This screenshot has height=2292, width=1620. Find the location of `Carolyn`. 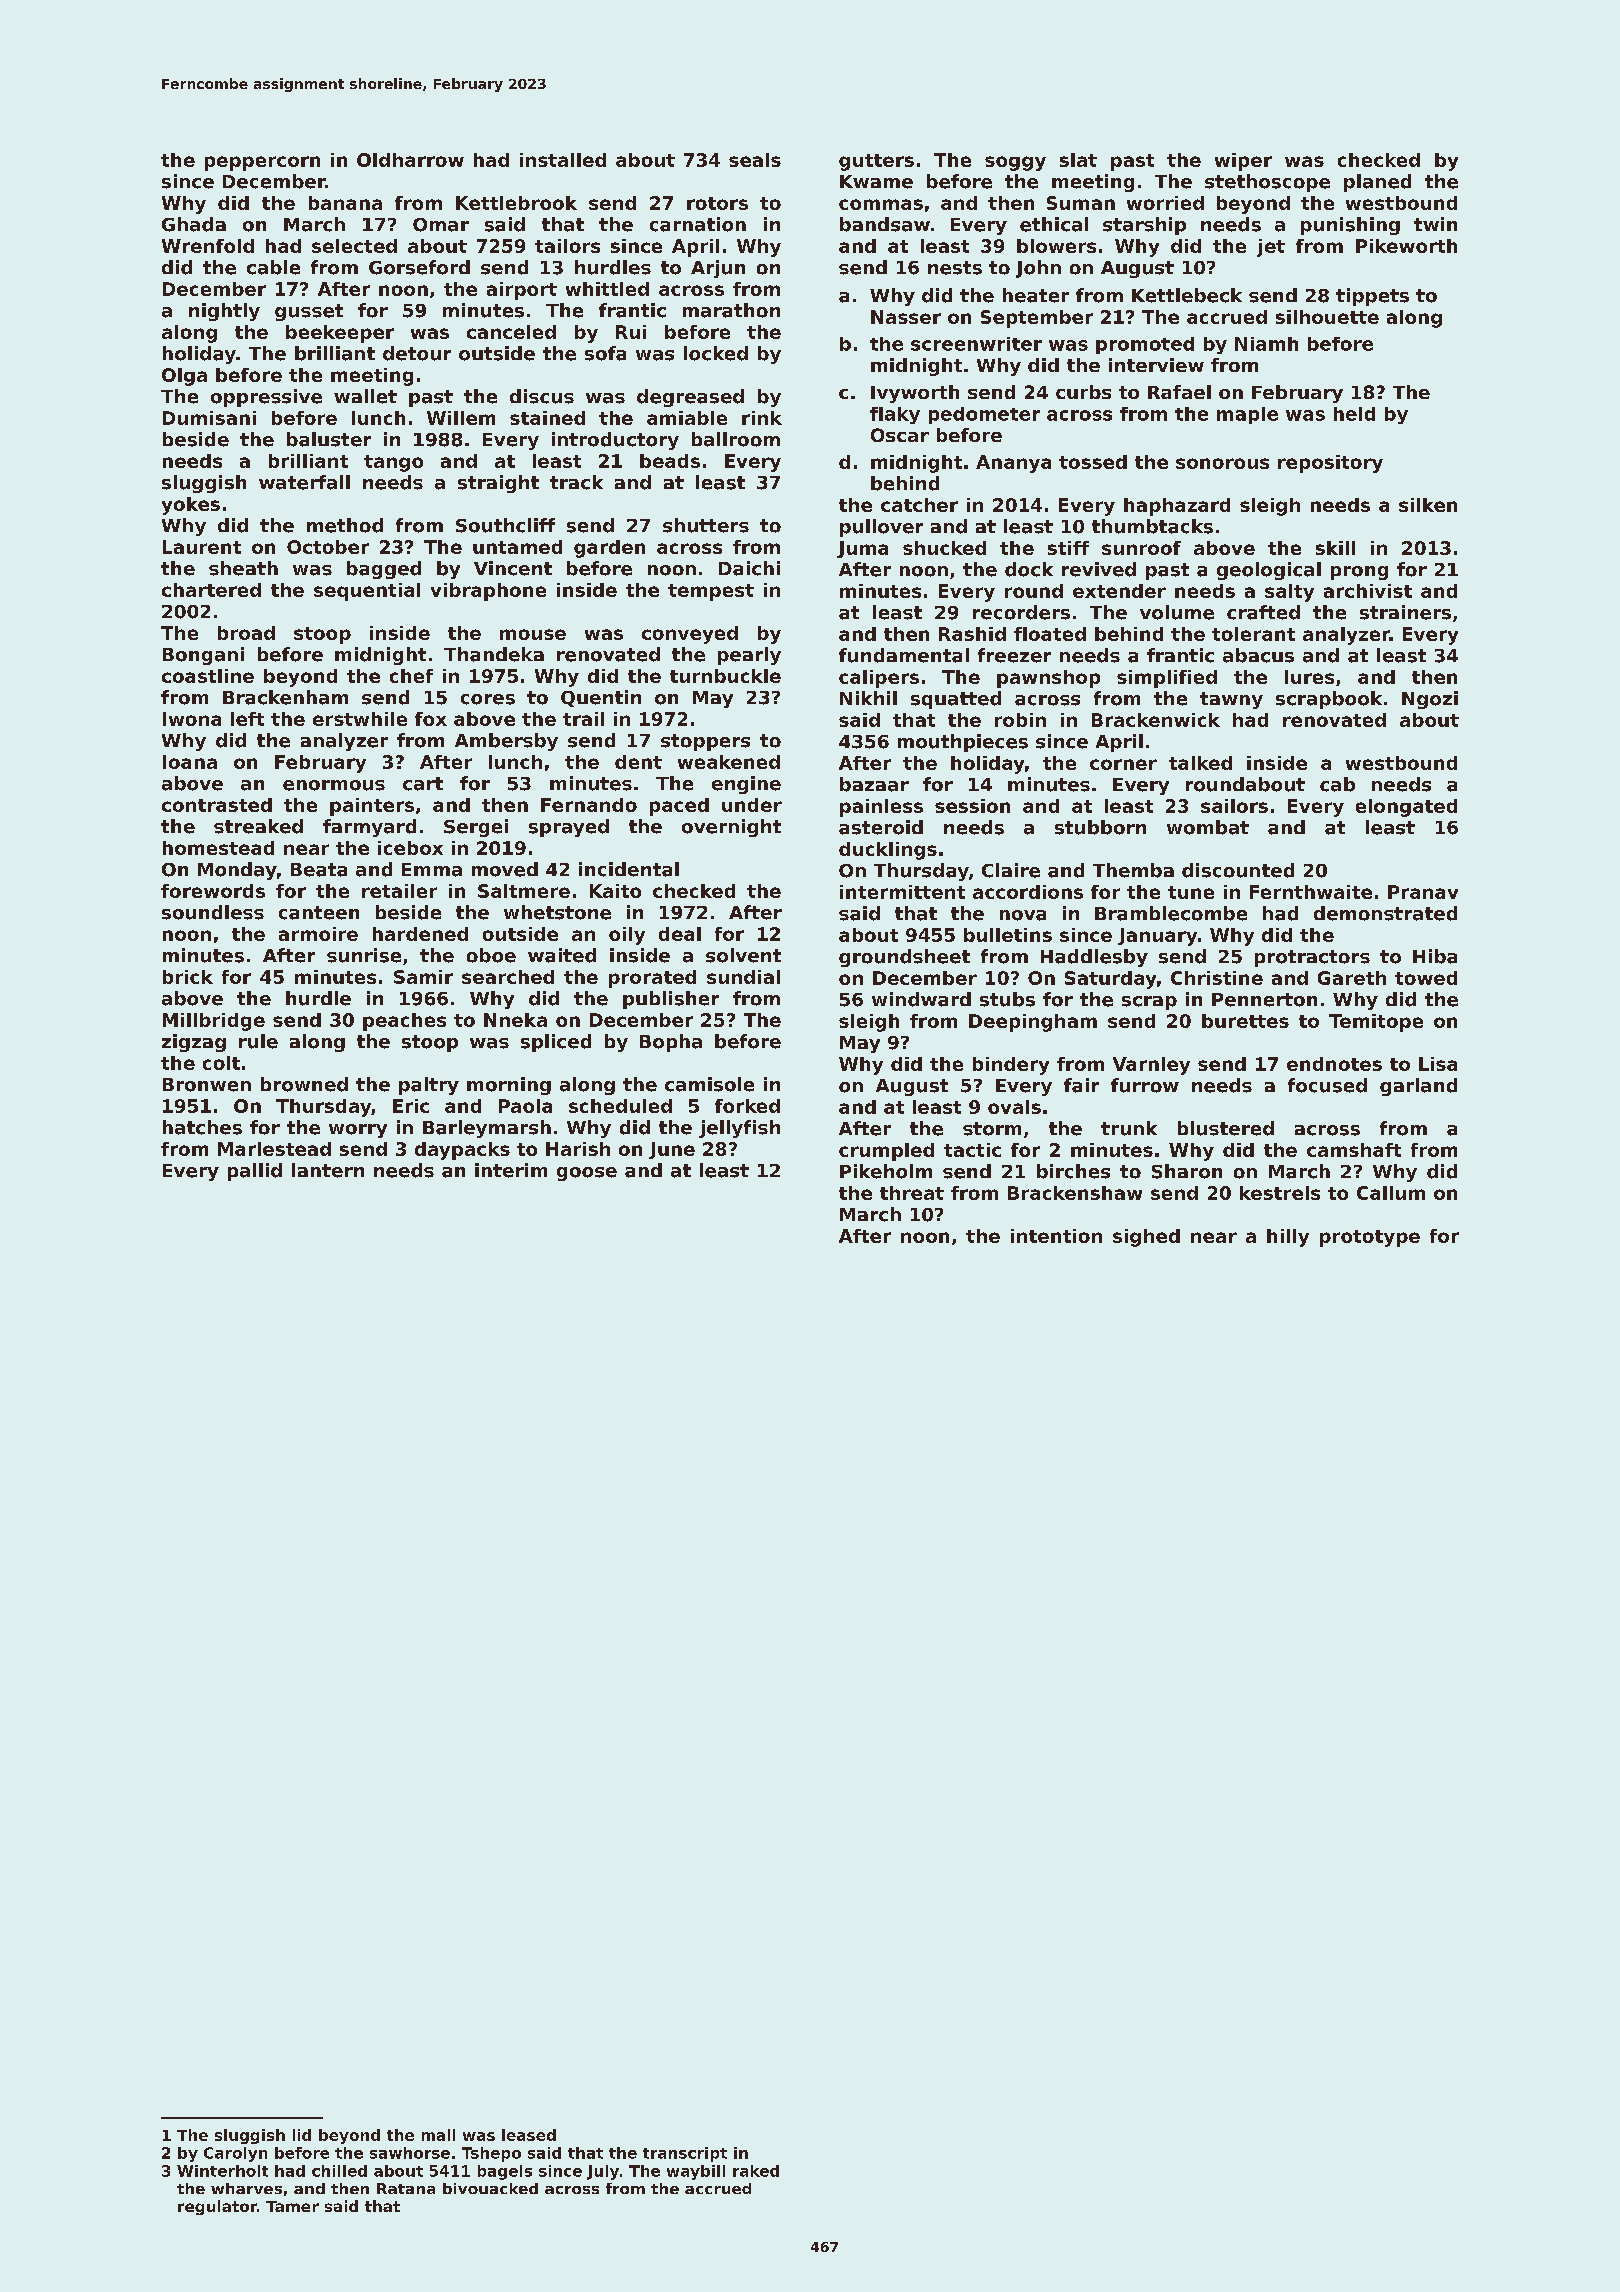

Carolyn is located at coordinates (235, 2154).
